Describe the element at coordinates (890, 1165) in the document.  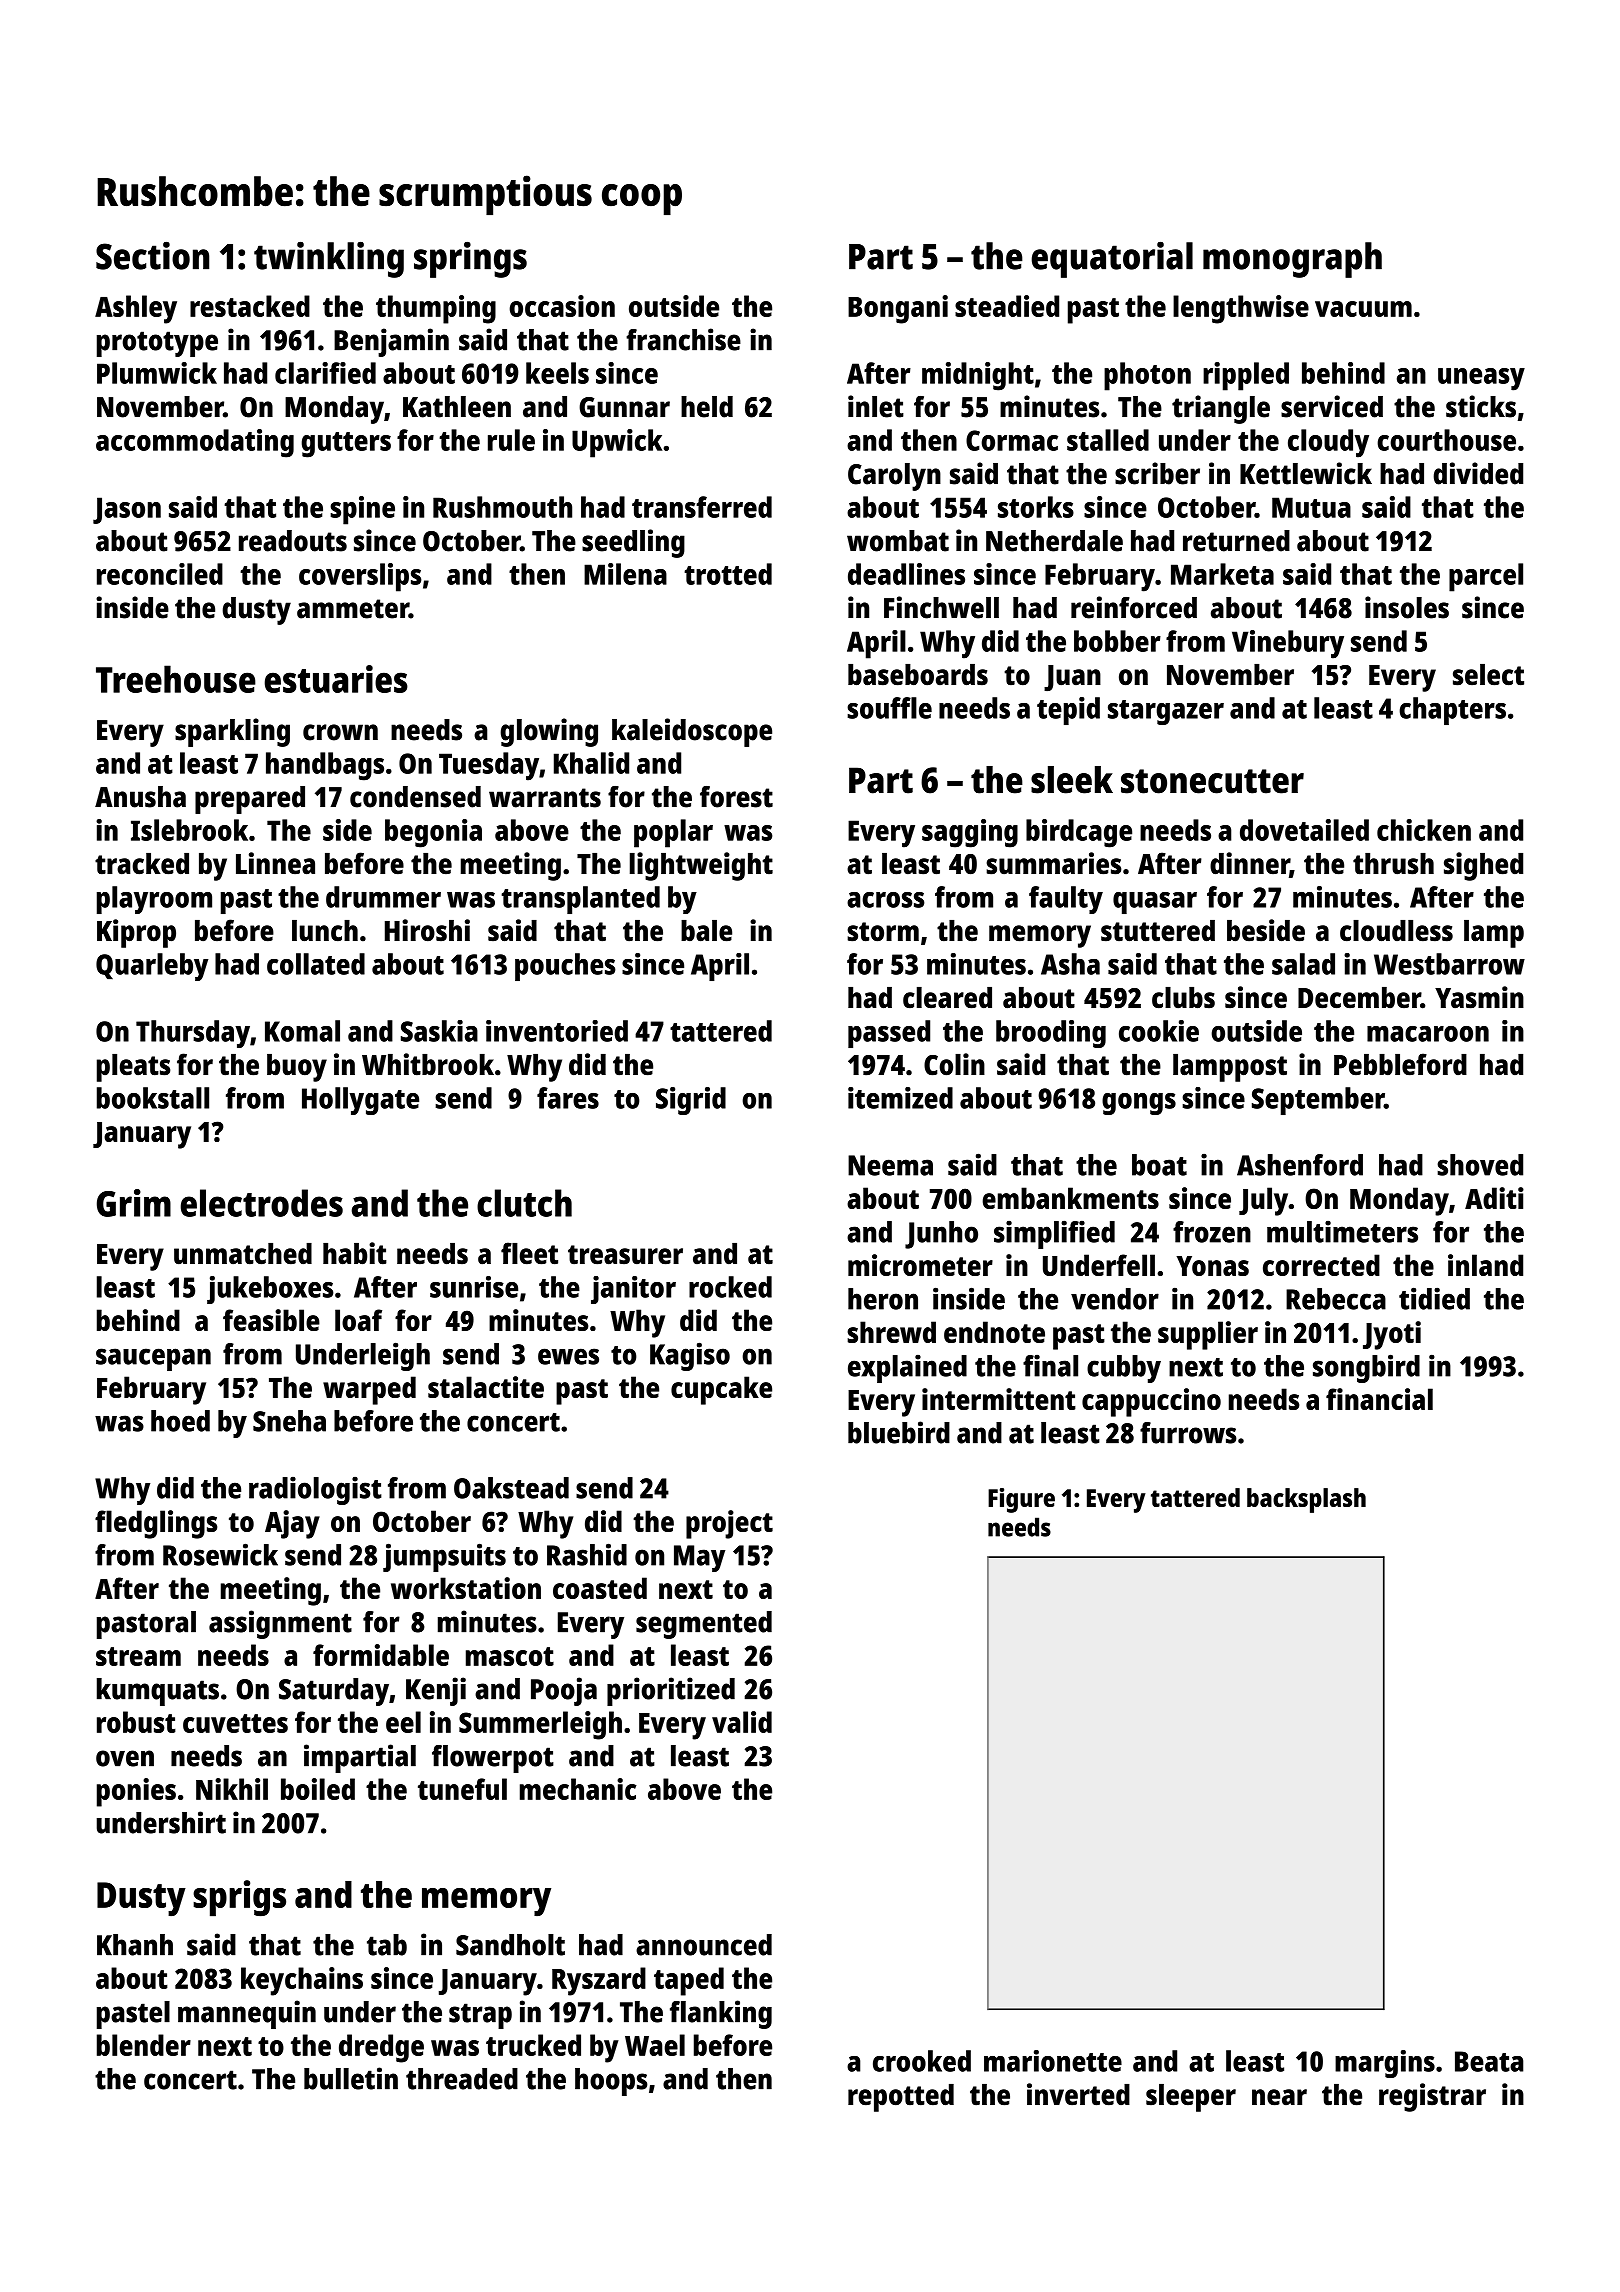
I see `Neema` at that location.
